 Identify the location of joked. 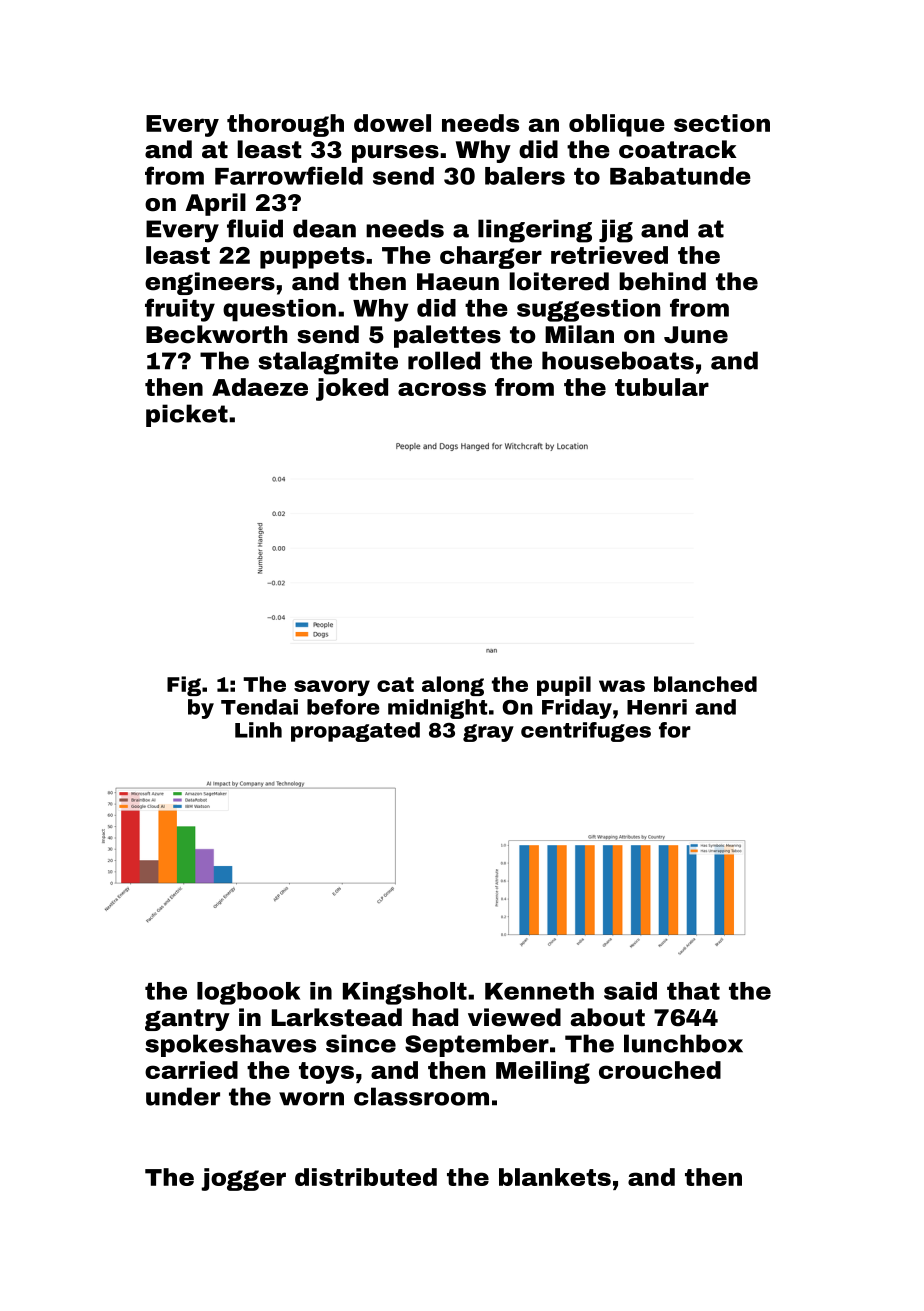
(352, 389).
